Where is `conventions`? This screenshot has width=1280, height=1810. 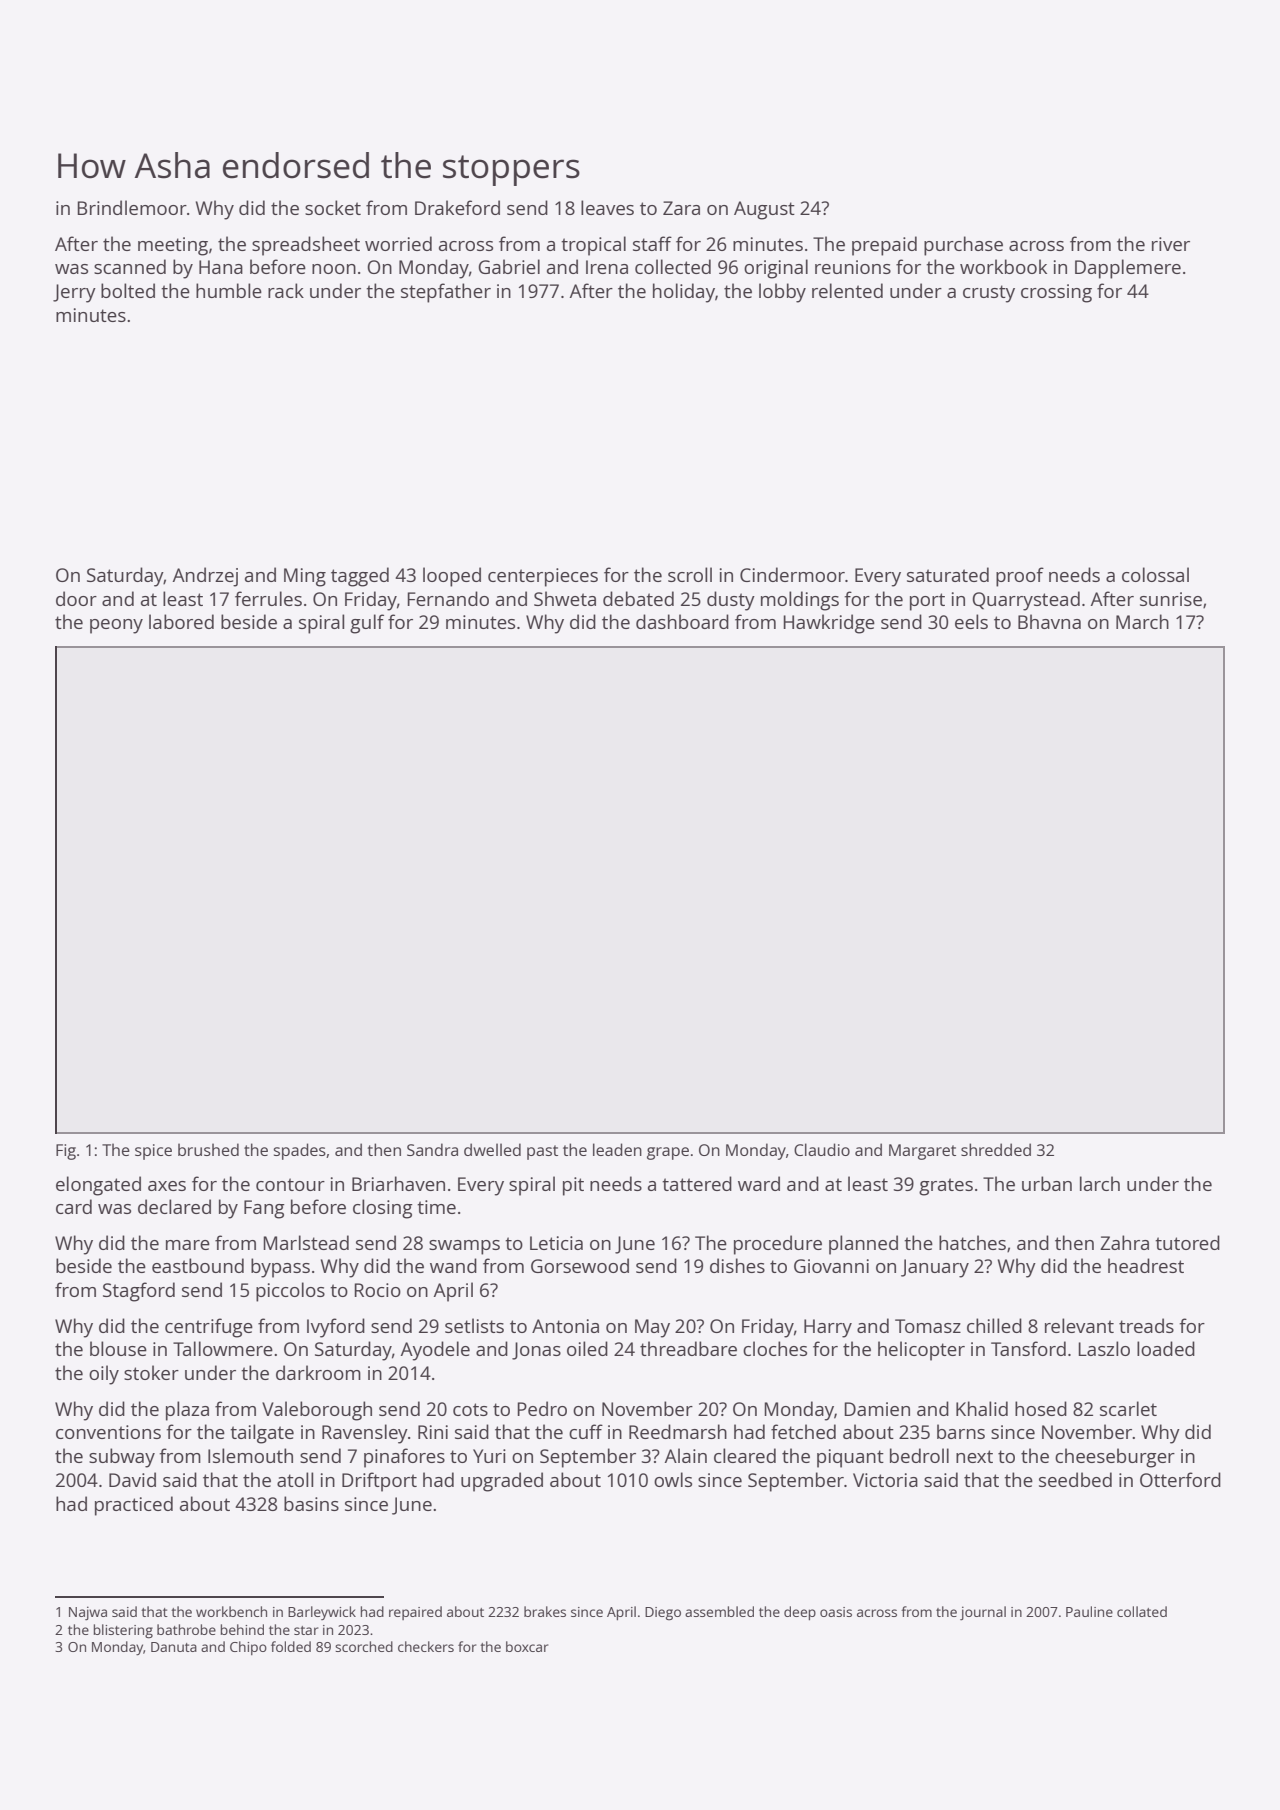
conventions is located at coordinates (108, 1432).
